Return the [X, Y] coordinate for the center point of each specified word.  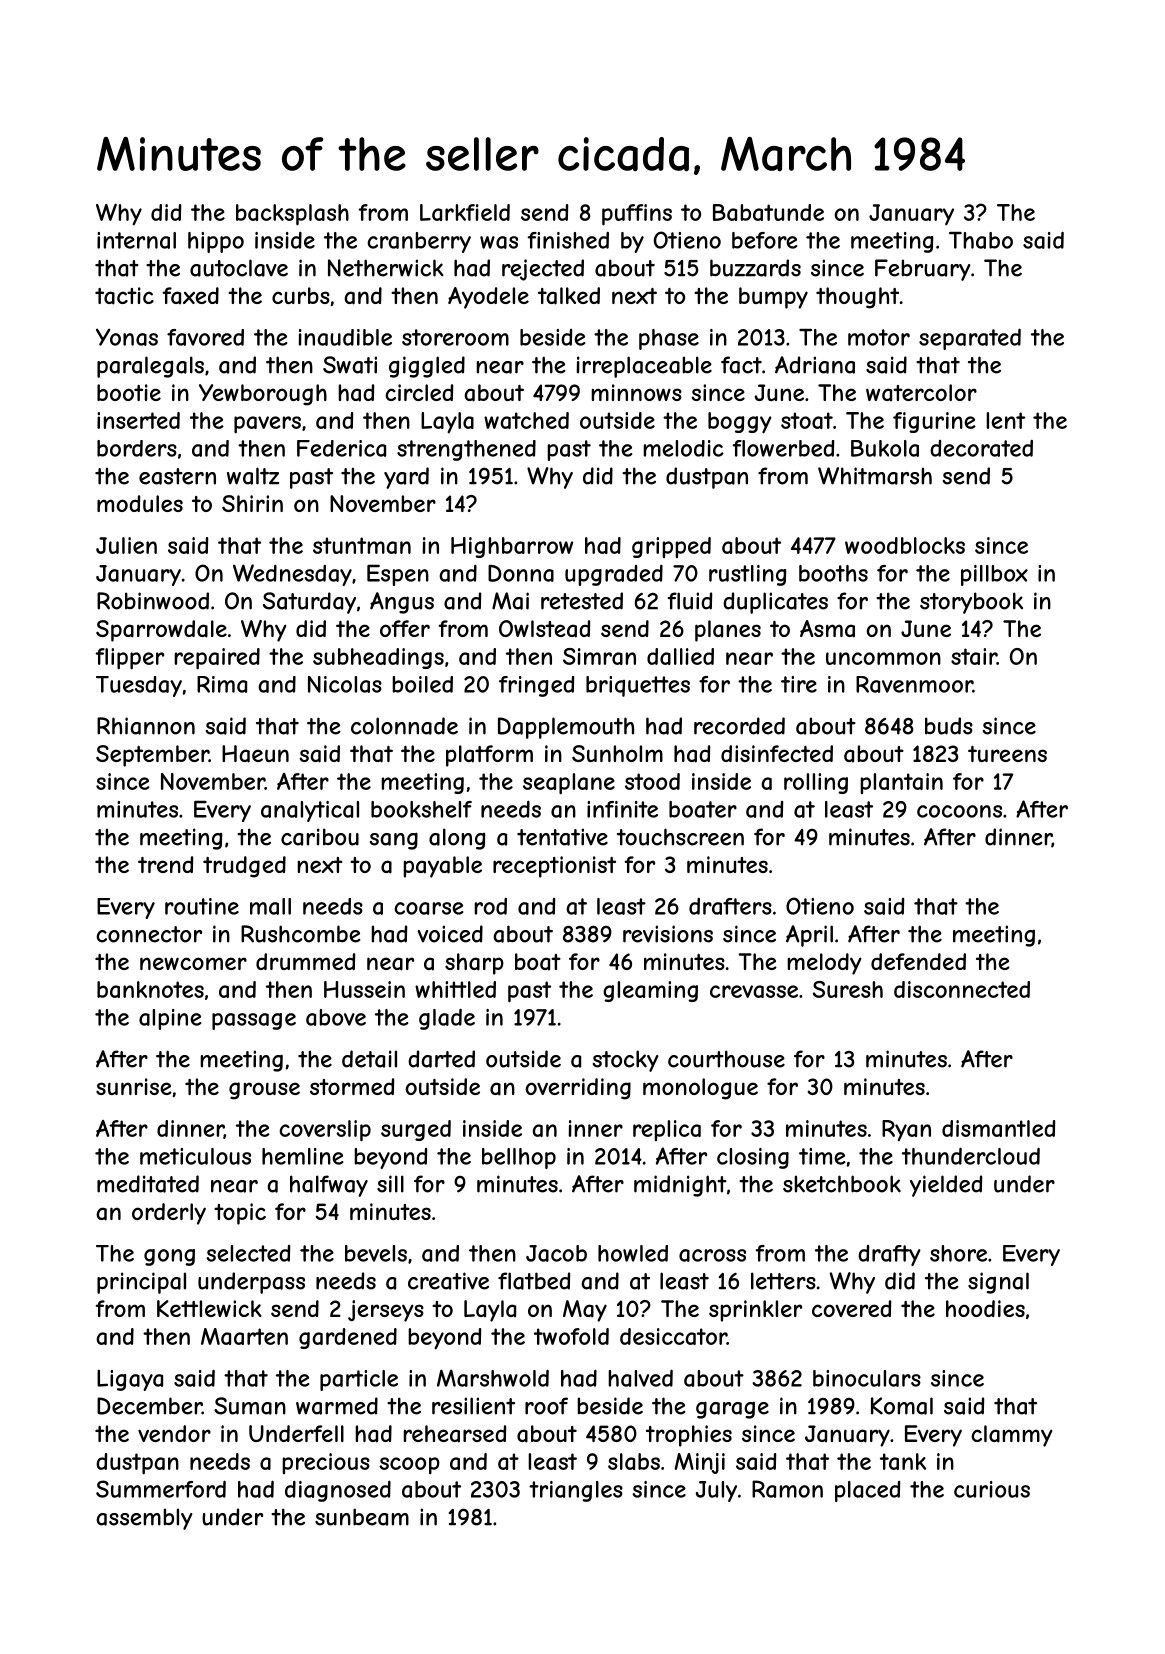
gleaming [650, 991]
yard [406, 478]
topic [240, 1214]
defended [918, 961]
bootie [129, 392]
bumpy [773, 298]
